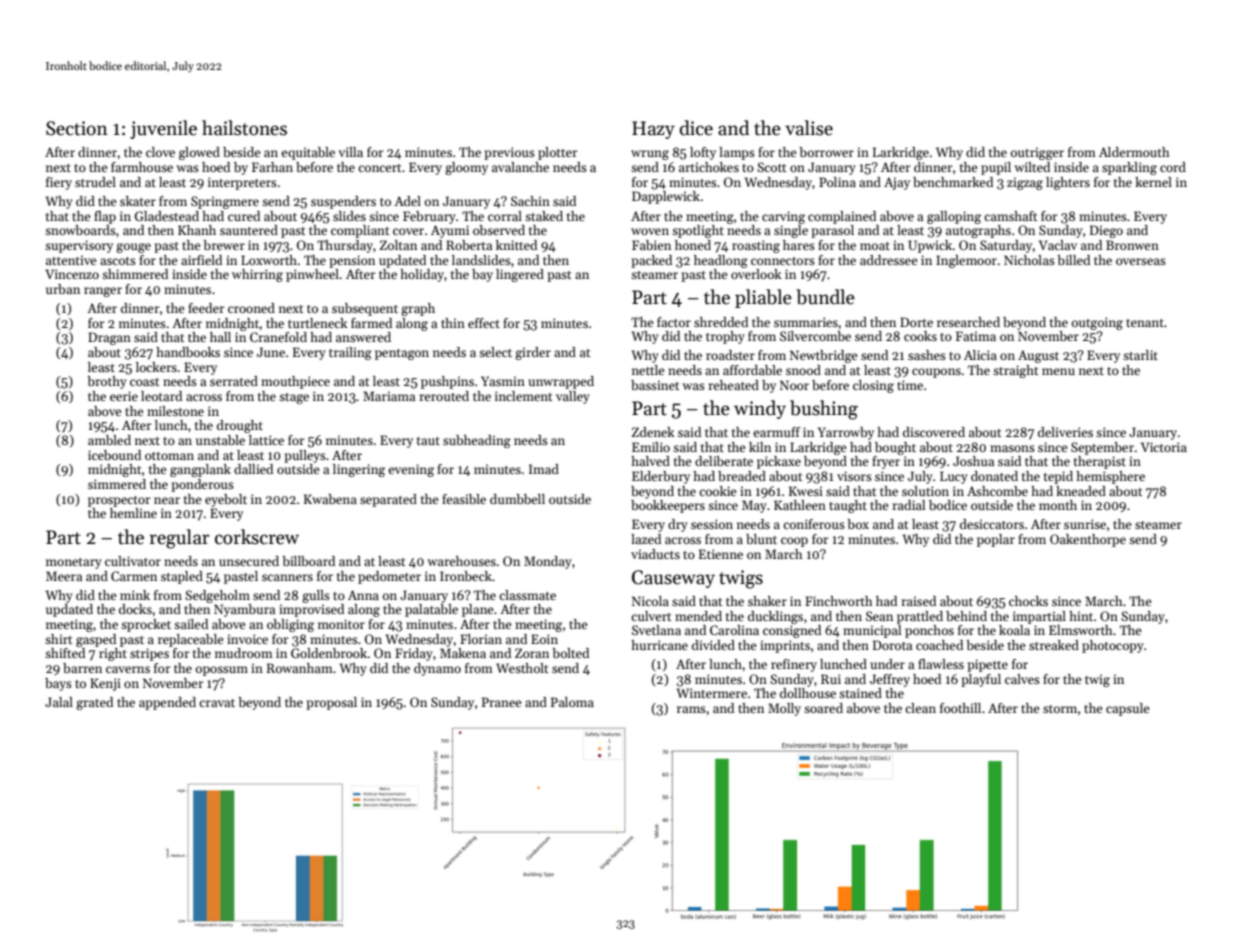 The width and height of the image is (1233, 952). Describe the element at coordinates (826, 152) in the image. I see `borrower` at that location.
